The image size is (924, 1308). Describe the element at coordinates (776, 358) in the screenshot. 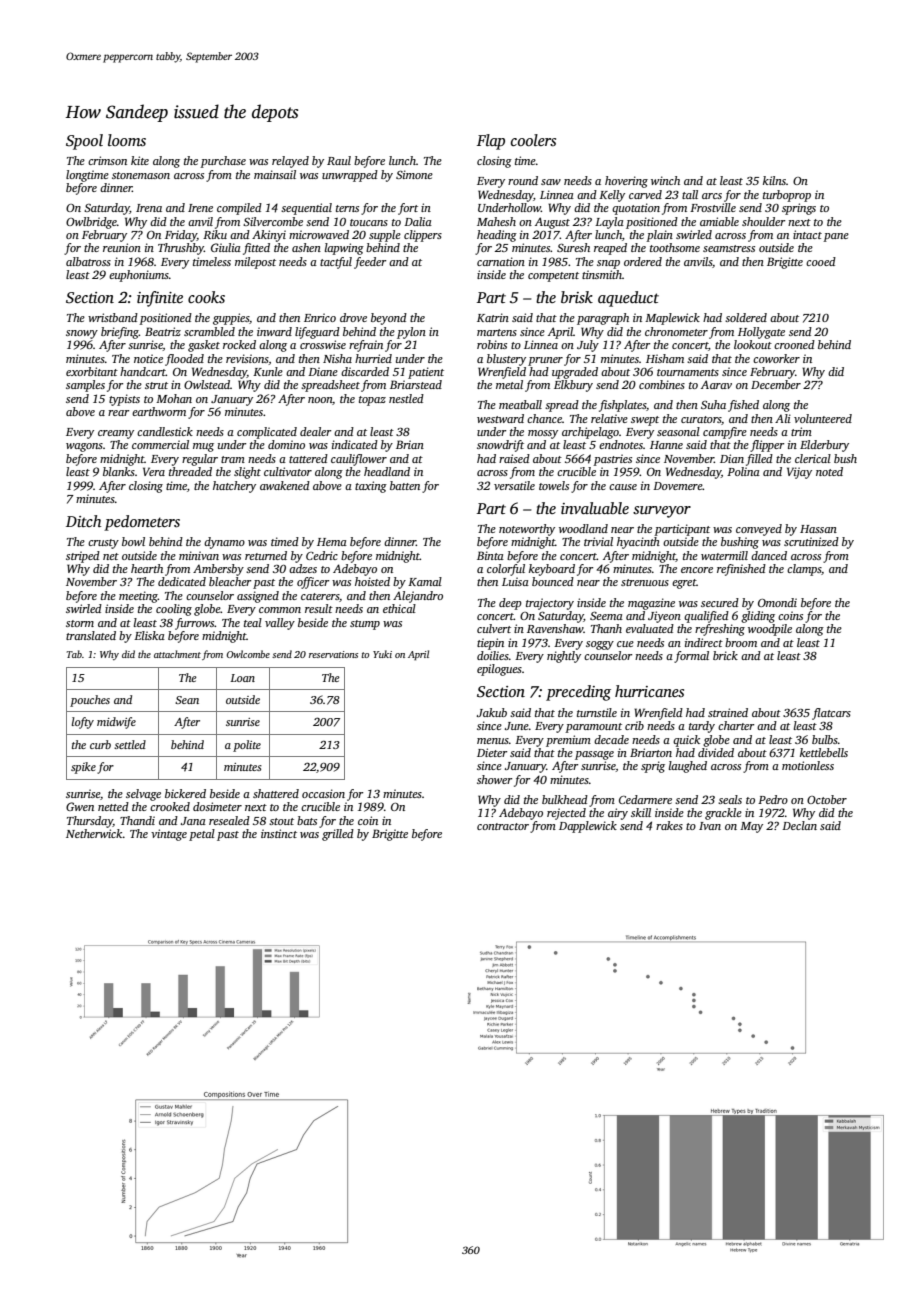

I see `coworker` at that location.
